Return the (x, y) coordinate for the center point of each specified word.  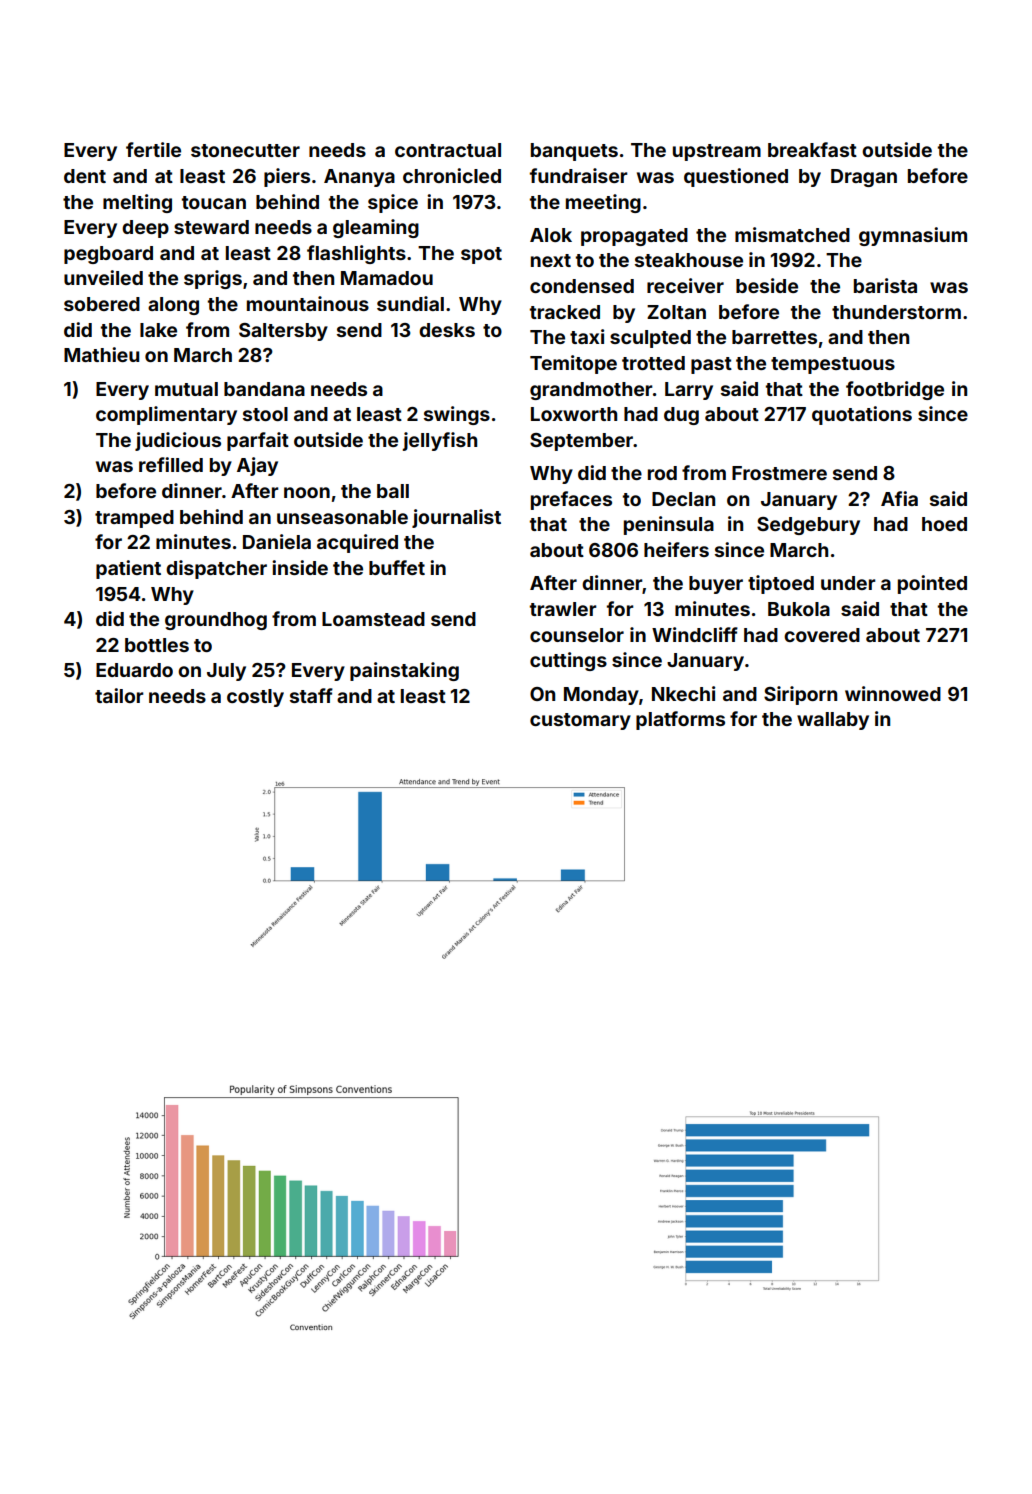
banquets (574, 152)
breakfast (812, 149)
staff (311, 695)
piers (287, 177)
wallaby (833, 721)
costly (255, 698)
